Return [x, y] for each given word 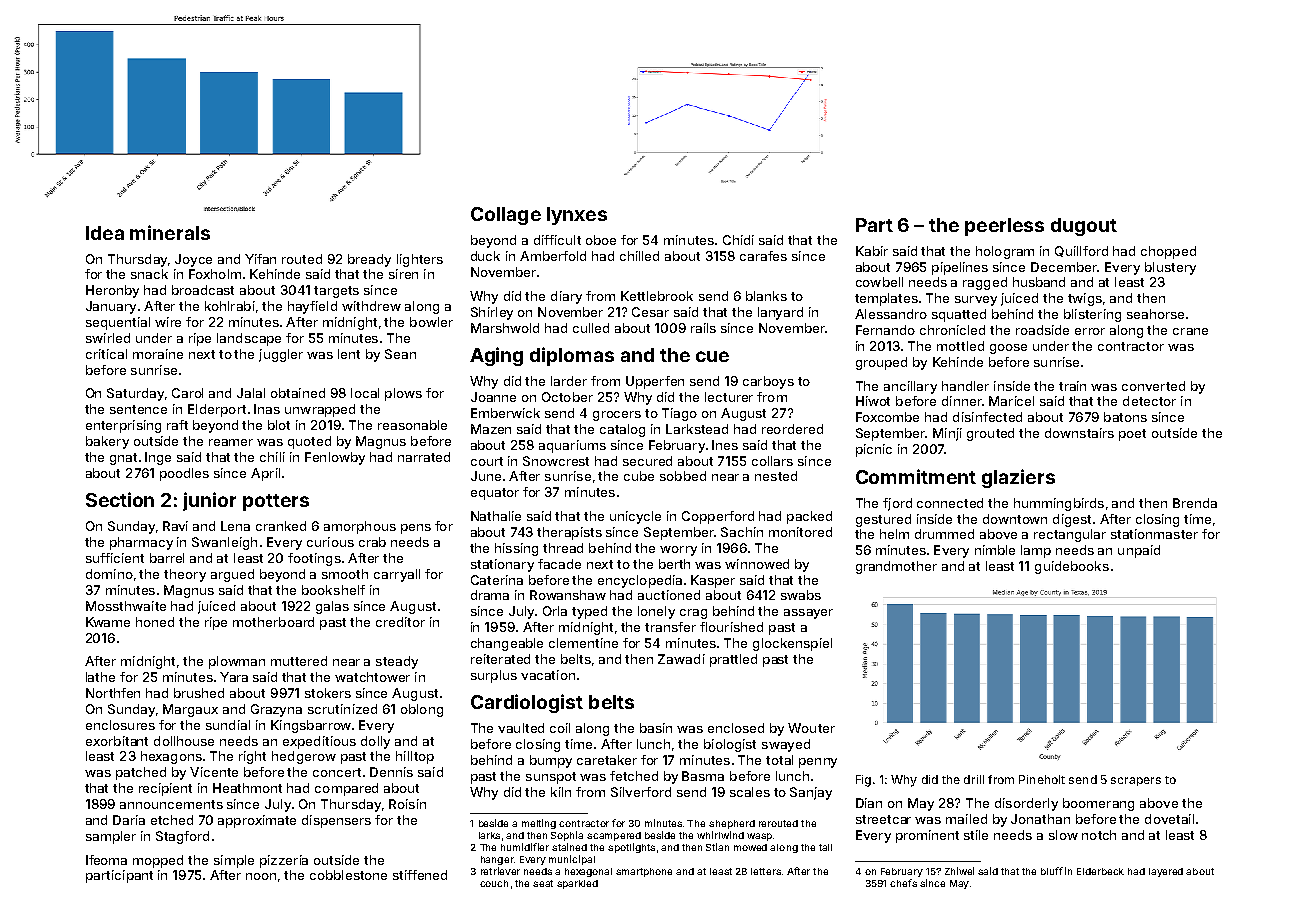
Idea [105, 233]
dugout [1084, 227]
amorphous [360, 527]
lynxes [577, 216]
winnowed [757, 564]
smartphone [644, 872]
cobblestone [348, 875]
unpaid [1139, 551]
